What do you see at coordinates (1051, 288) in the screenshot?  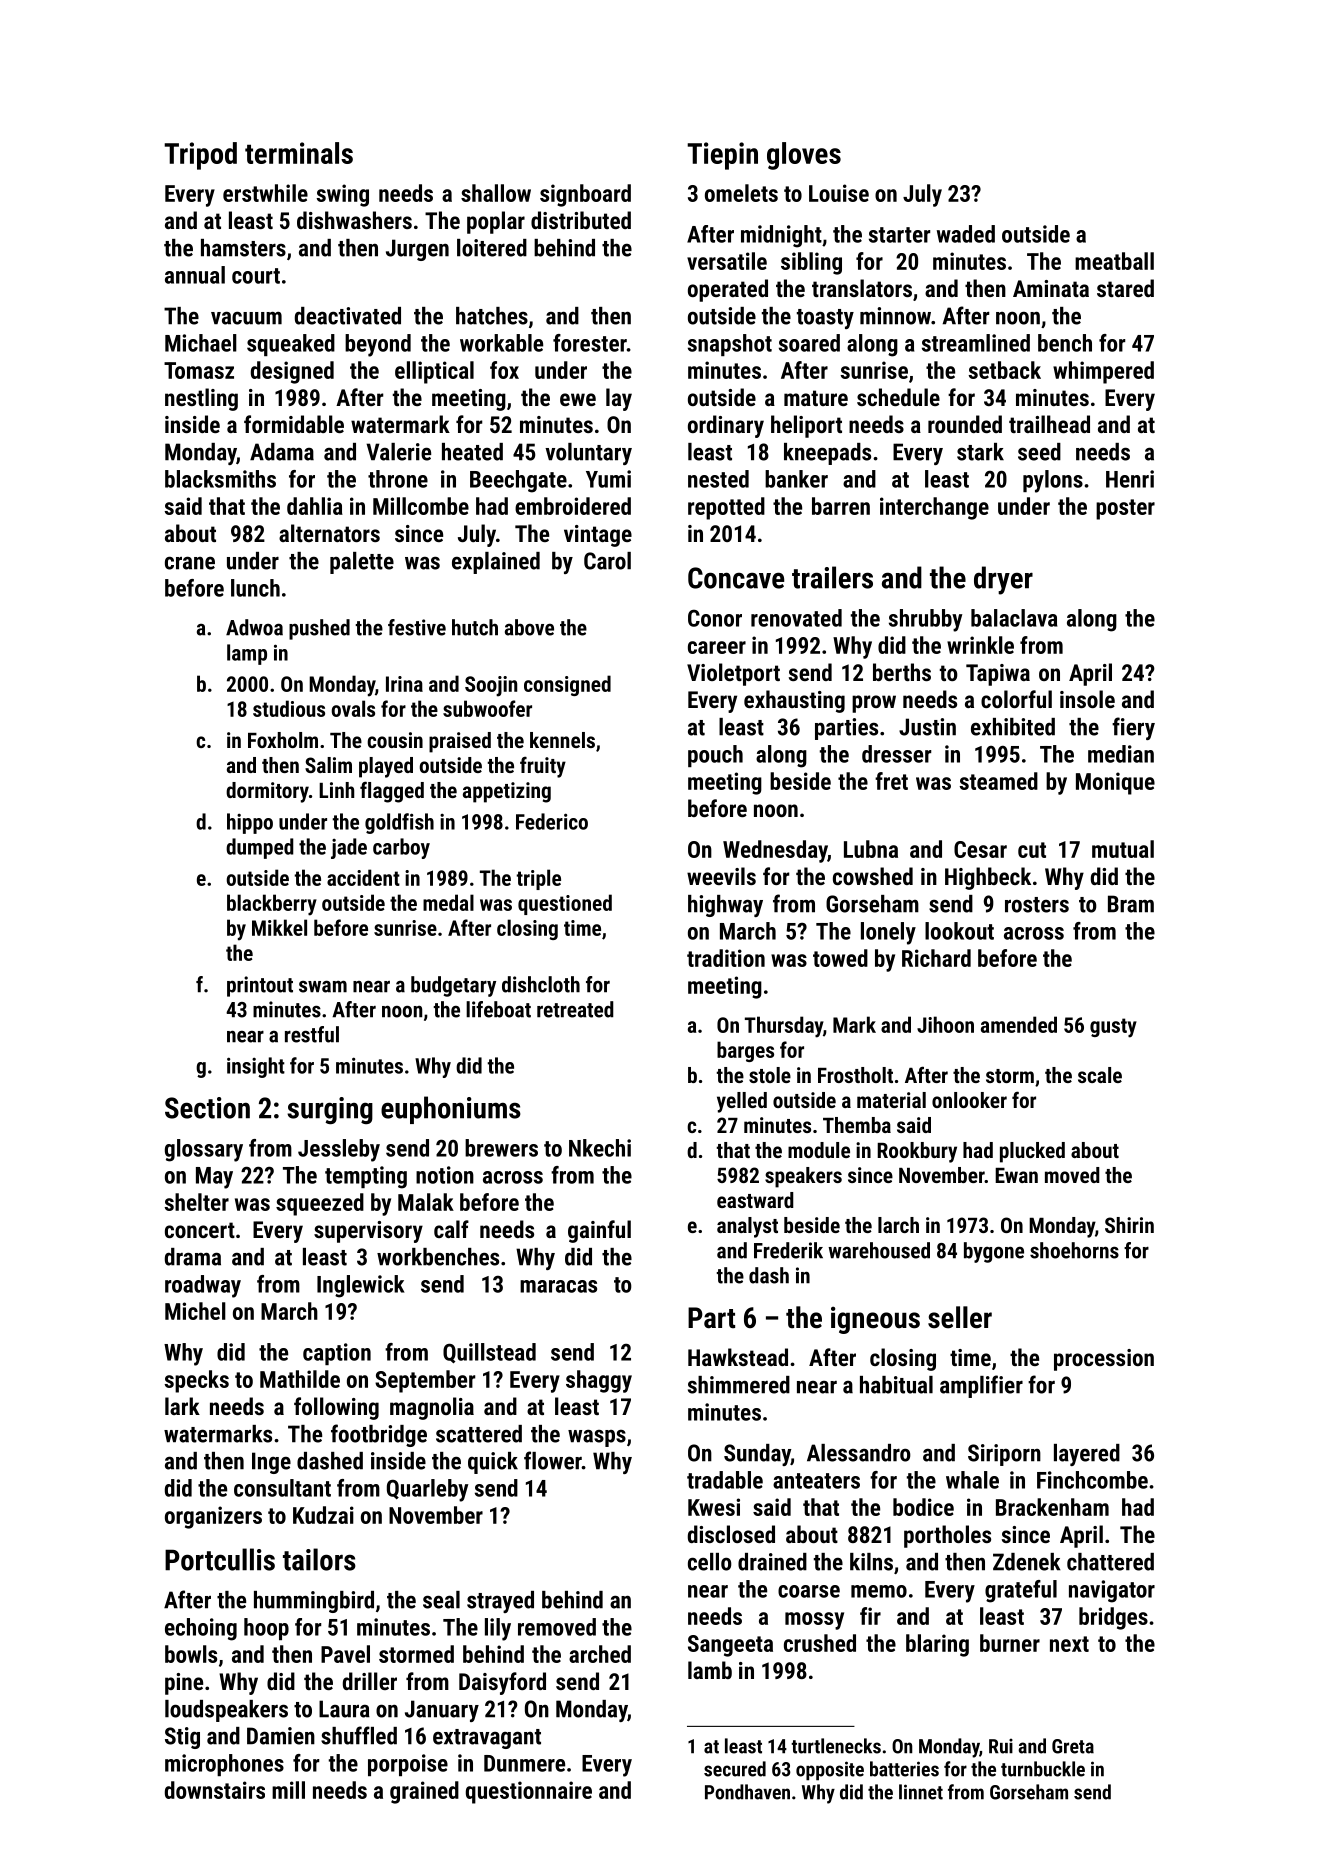 I see `Aminata` at bounding box center [1051, 288].
